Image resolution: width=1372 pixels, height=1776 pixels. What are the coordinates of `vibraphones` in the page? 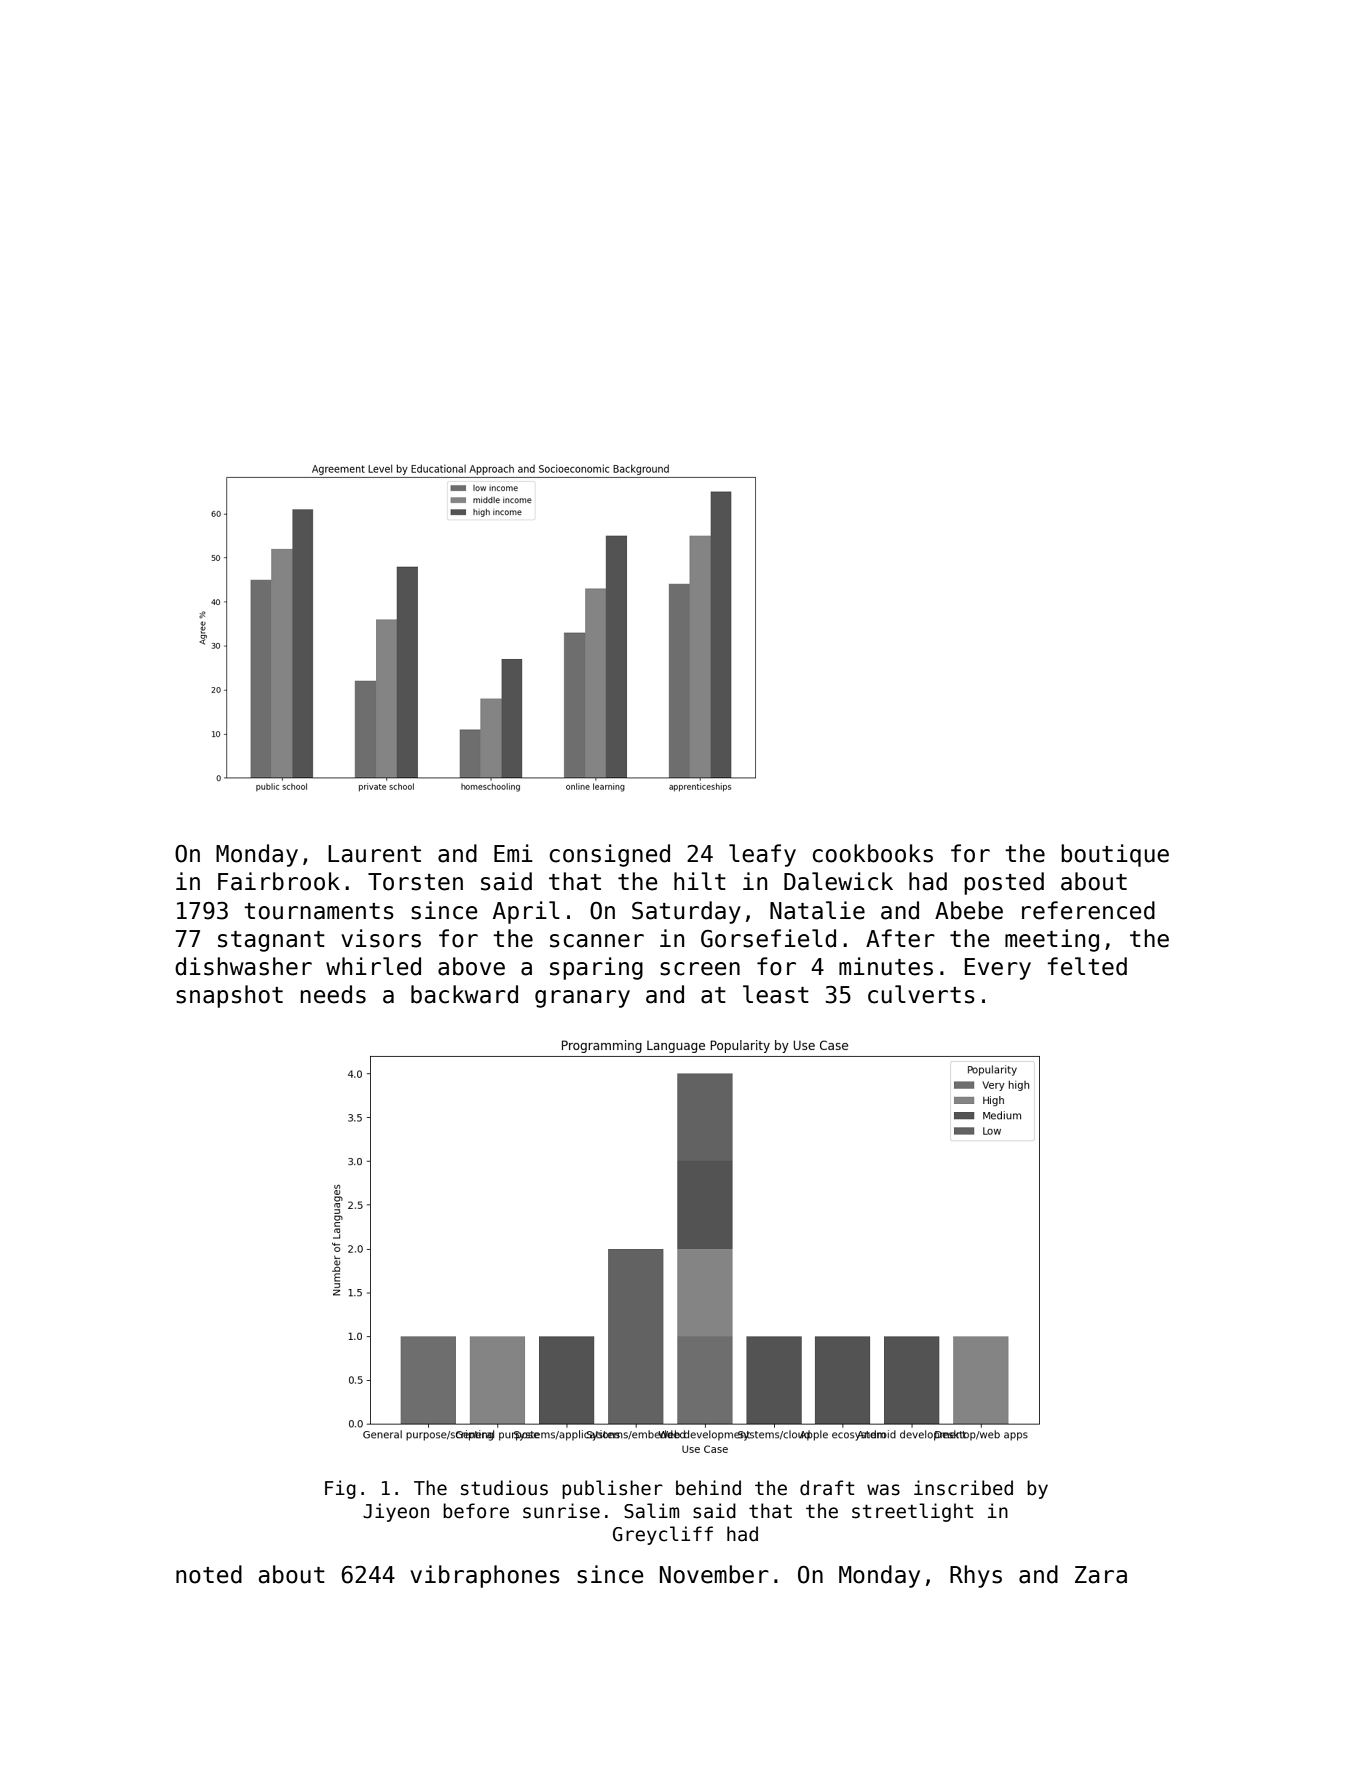 It's located at (485, 1576).
